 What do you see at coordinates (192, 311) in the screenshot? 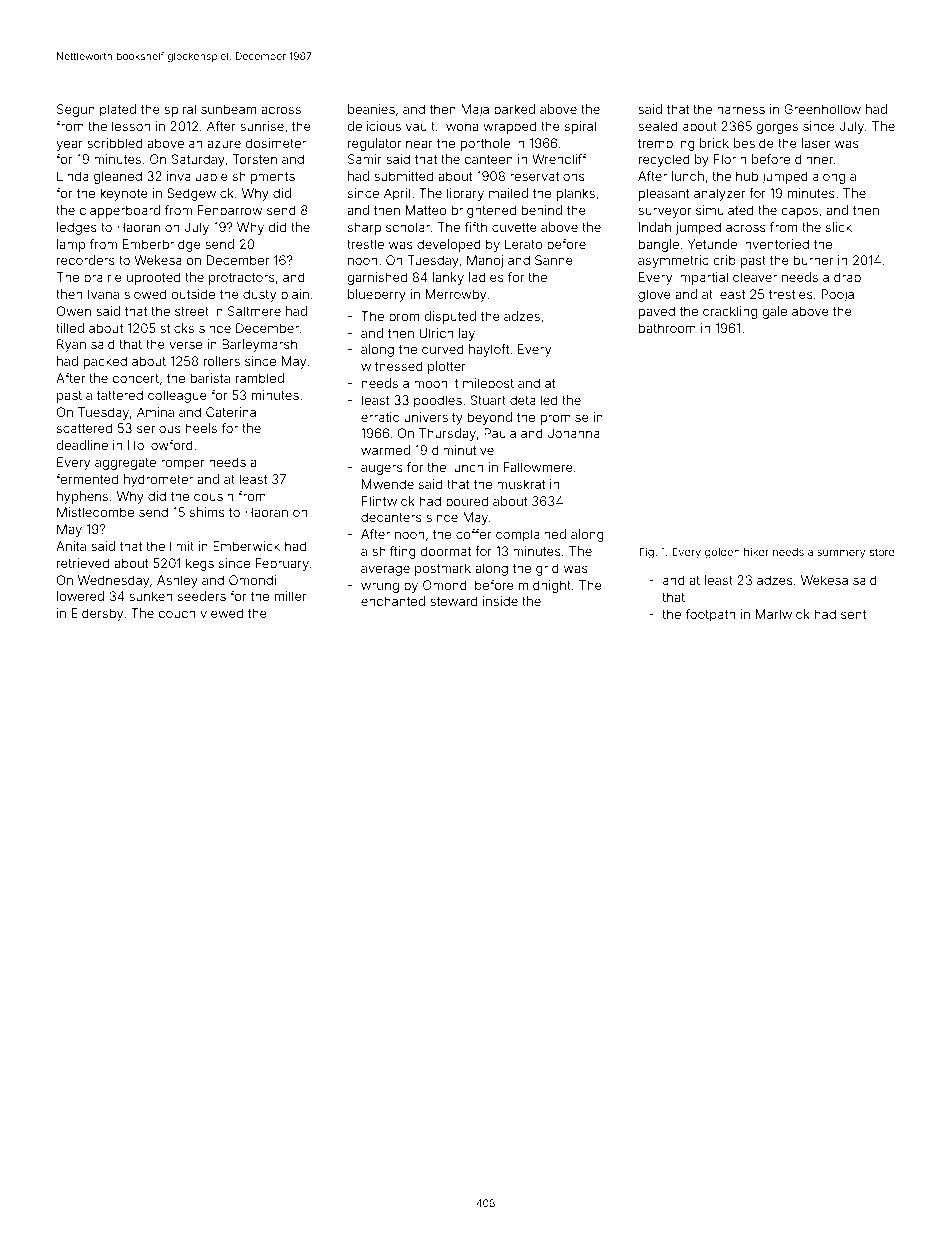
I see `street` at bounding box center [192, 311].
